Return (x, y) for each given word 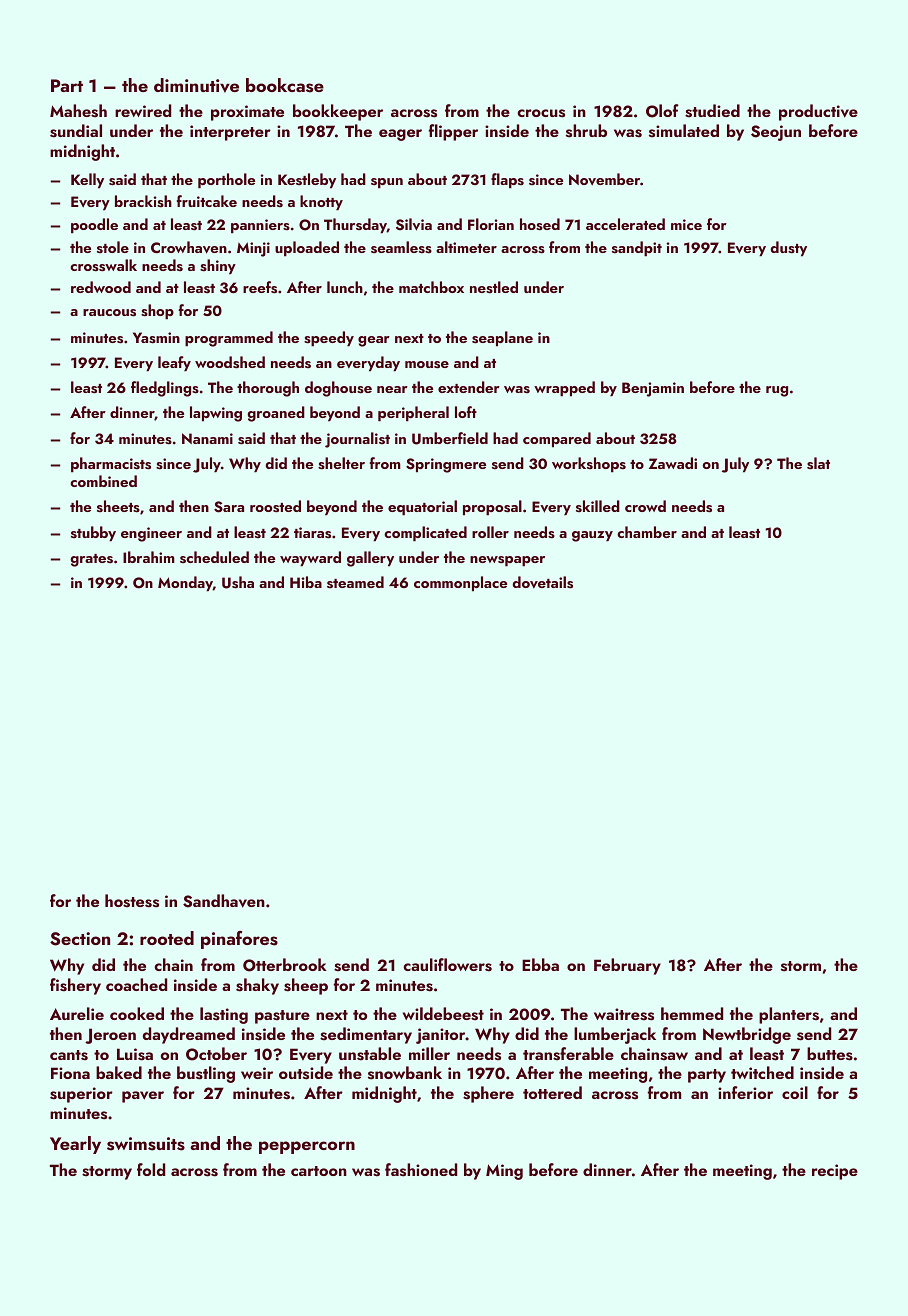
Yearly (75, 1145)
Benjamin (653, 389)
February (627, 966)
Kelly (87, 181)
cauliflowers (447, 965)
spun (387, 183)
